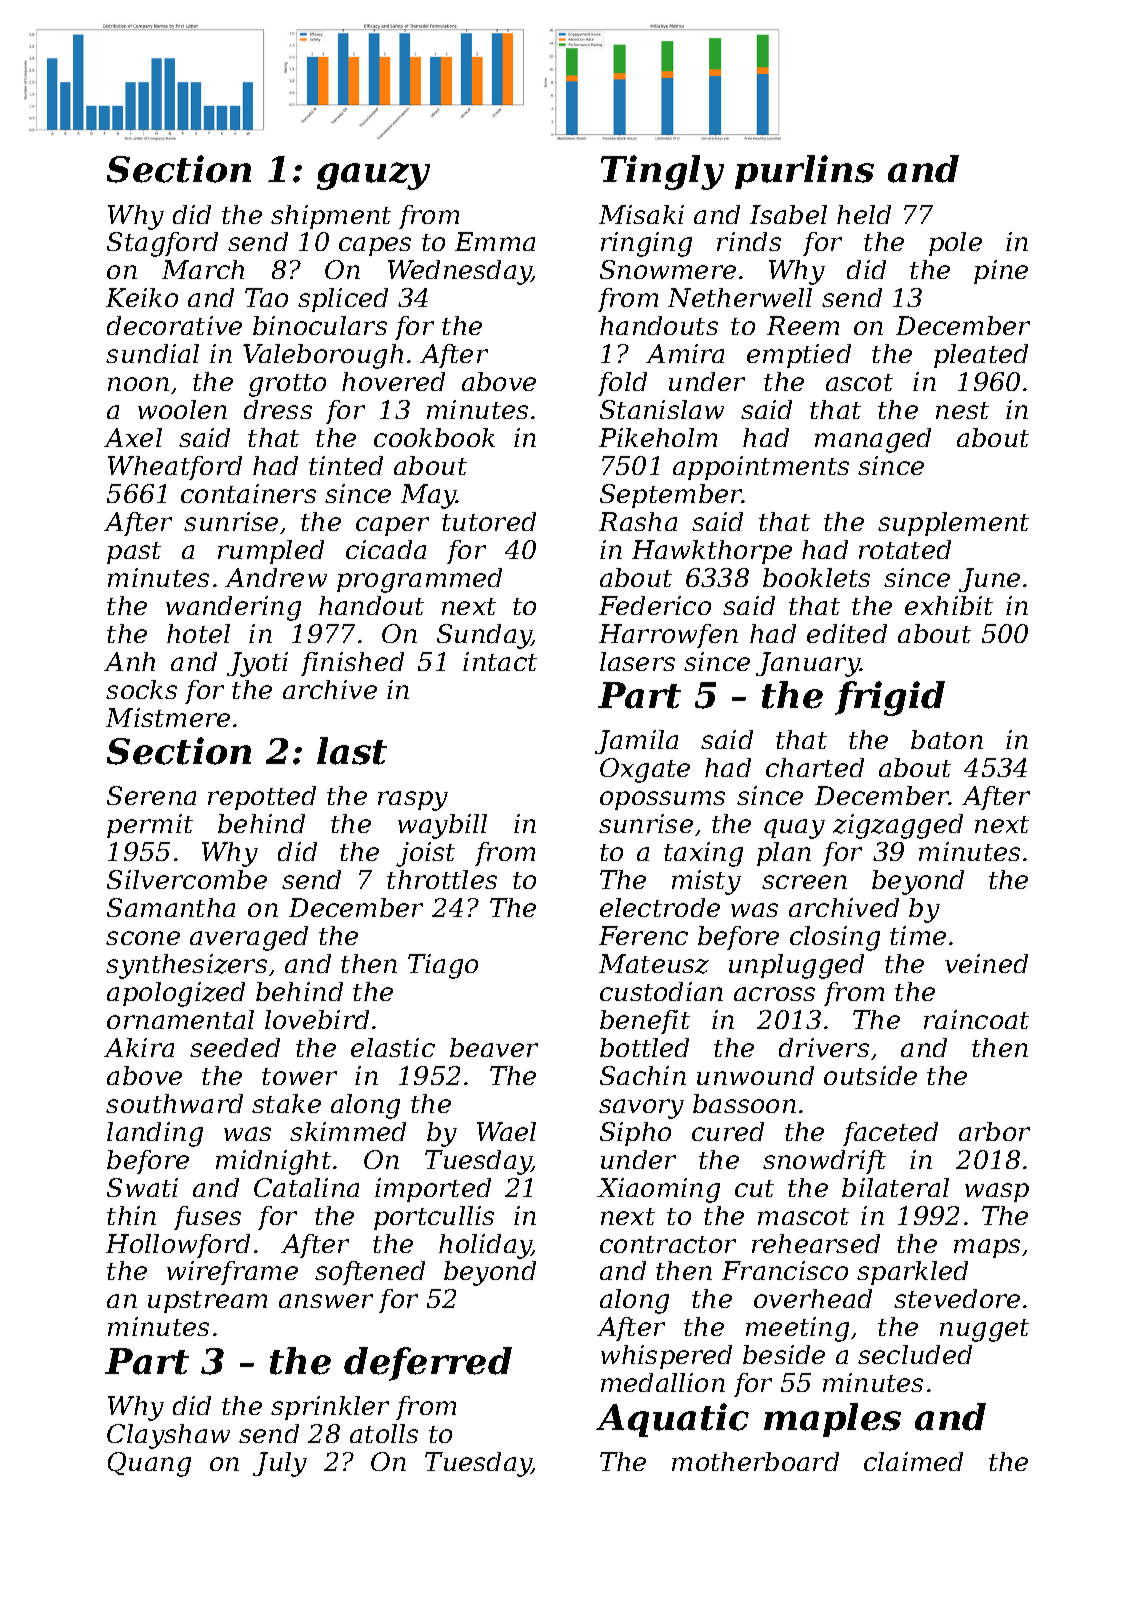  What do you see at coordinates (162, 244) in the page?
I see `Stagford` at bounding box center [162, 244].
